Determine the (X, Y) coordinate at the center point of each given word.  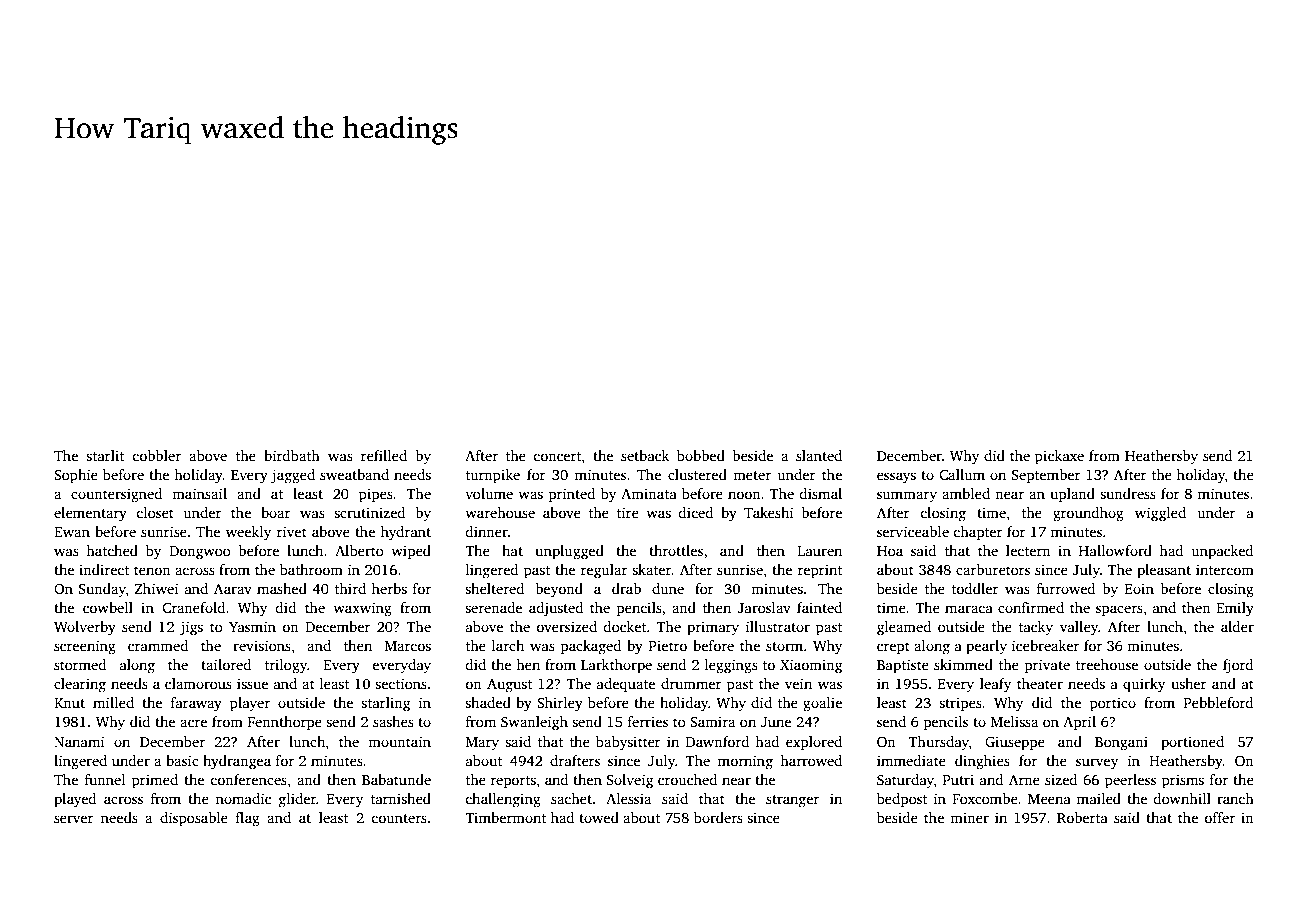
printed (572, 495)
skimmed (963, 664)
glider (297, 800)
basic (182, 760)
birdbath (292, 455)
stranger (792, 801)
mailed (1099, 798)
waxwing (362, 609)
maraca (969, 609)
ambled (966, 493)
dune (668, 588)
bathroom (311, 569)
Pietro (668, 645)
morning (745, 762)
